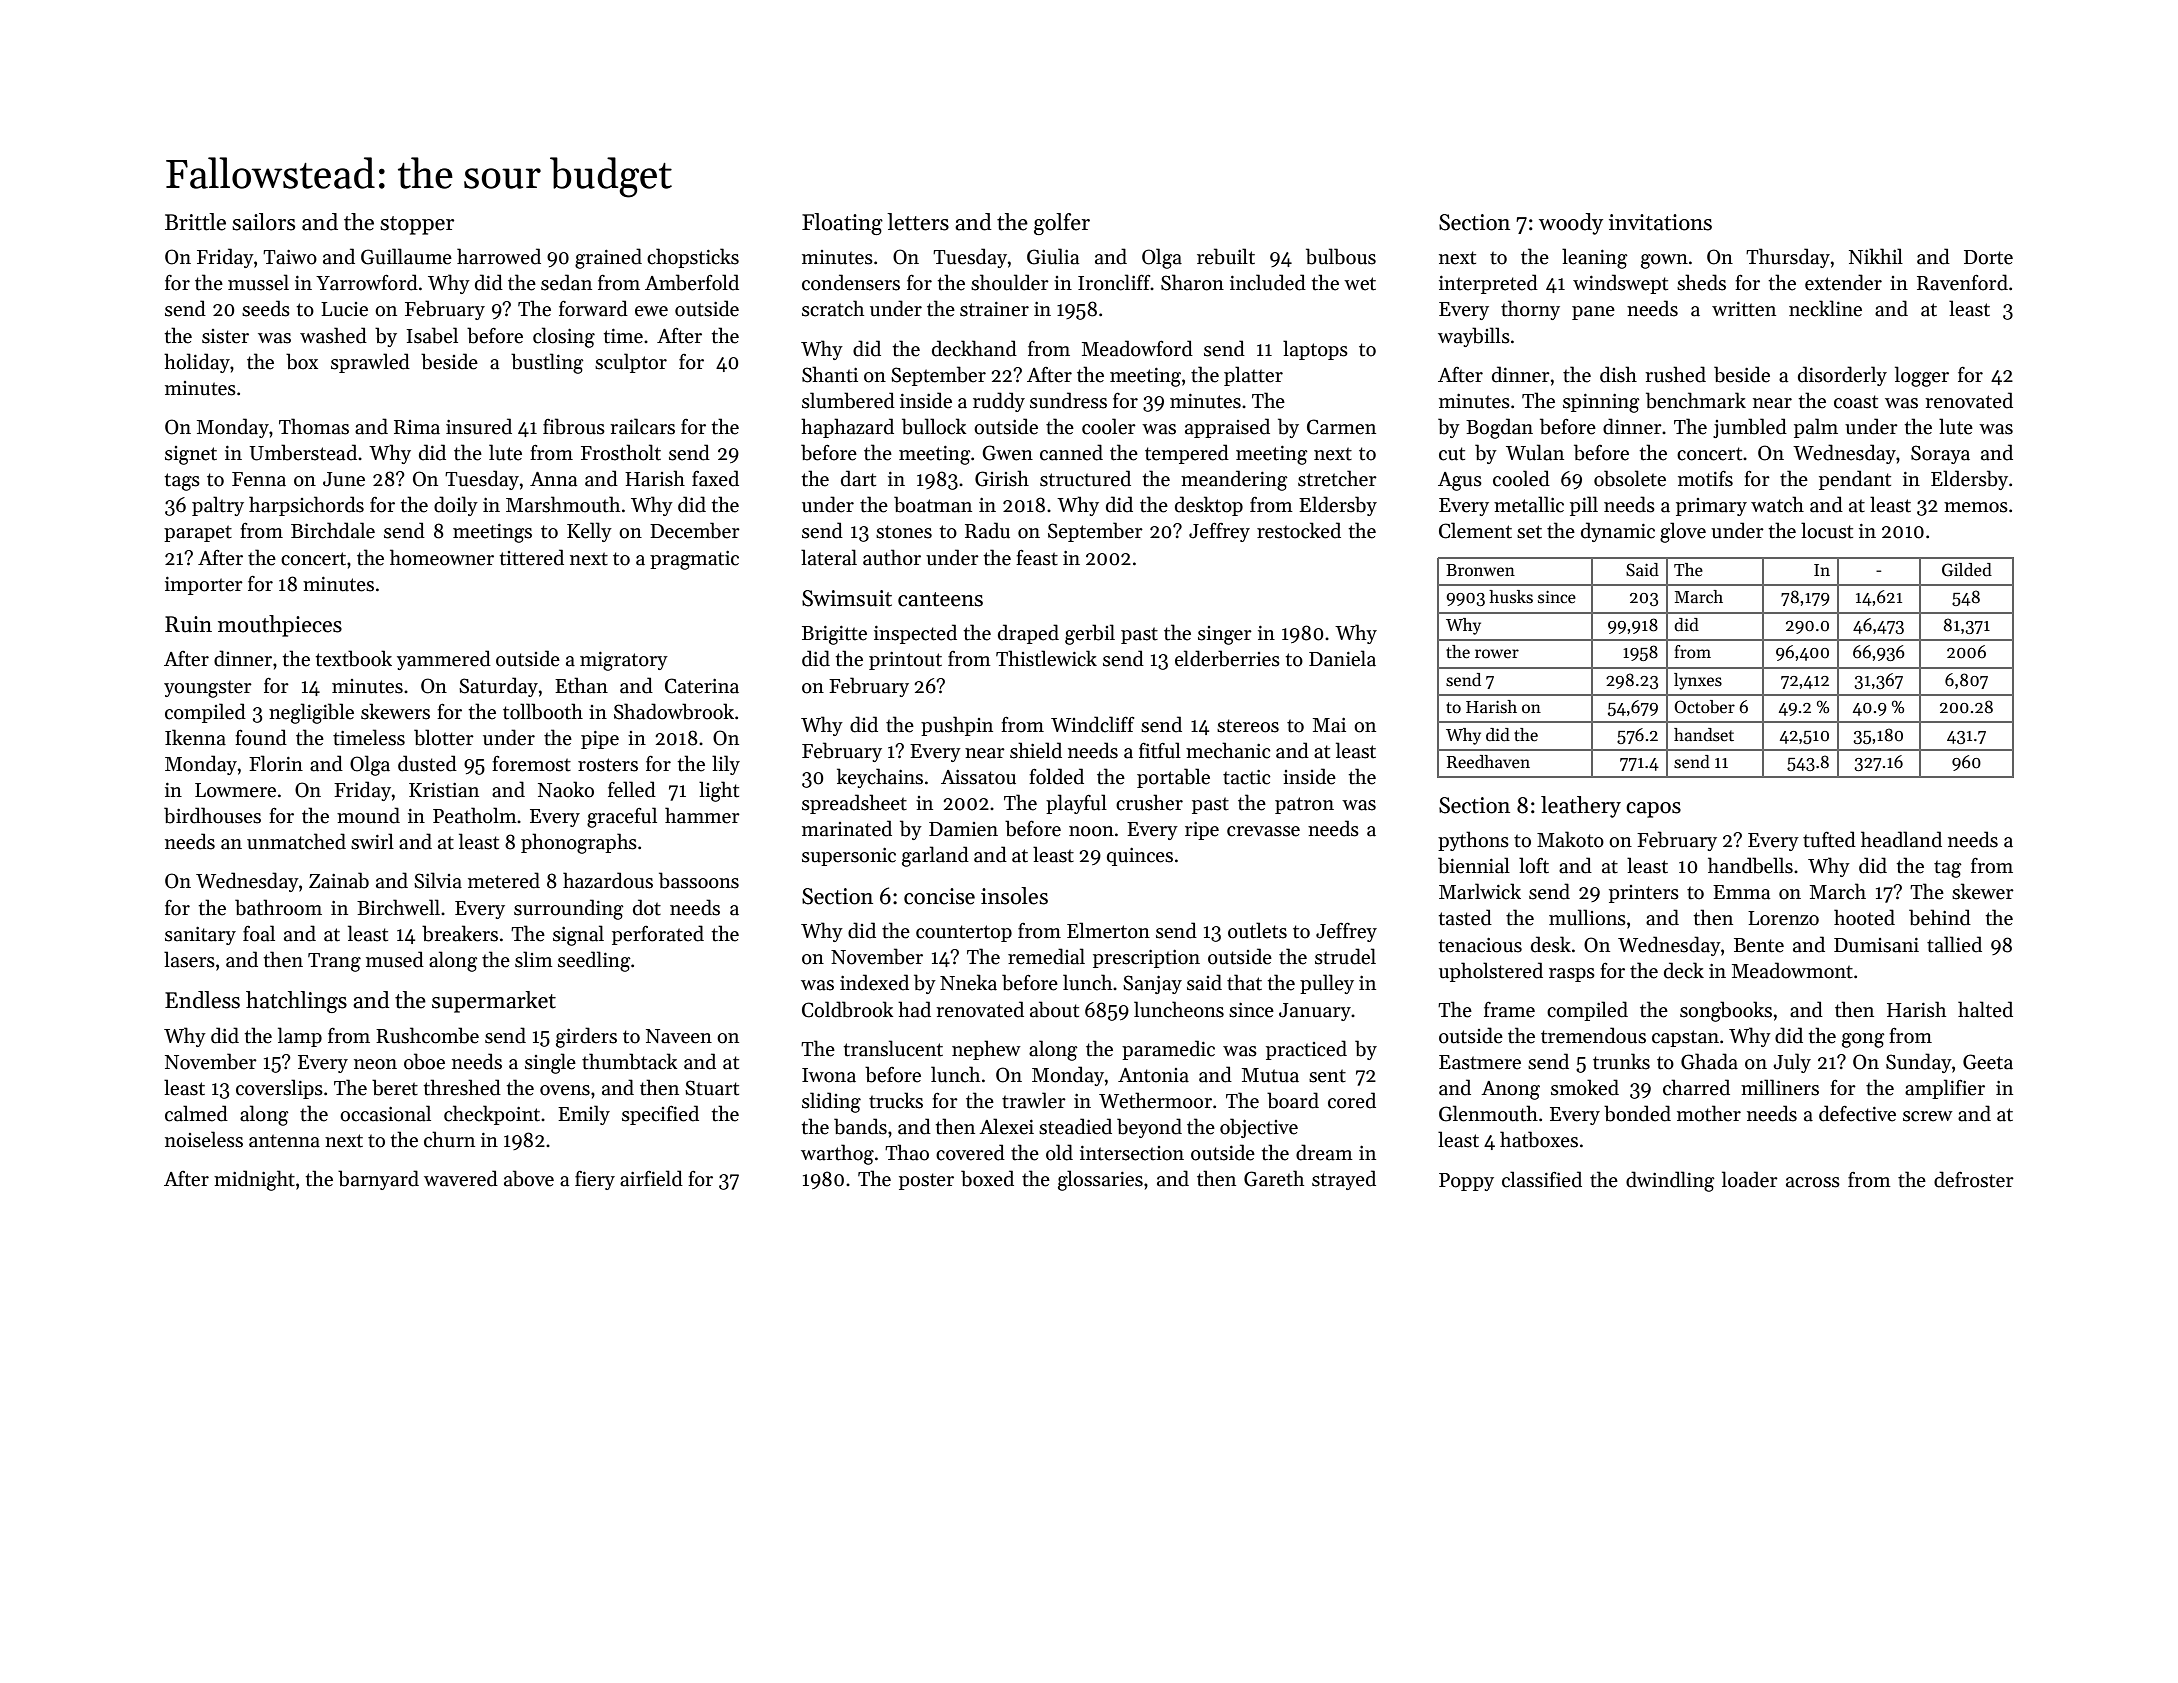  Describe the element at coordinates (594, 961) in the document. I see `seedling` at that location.
